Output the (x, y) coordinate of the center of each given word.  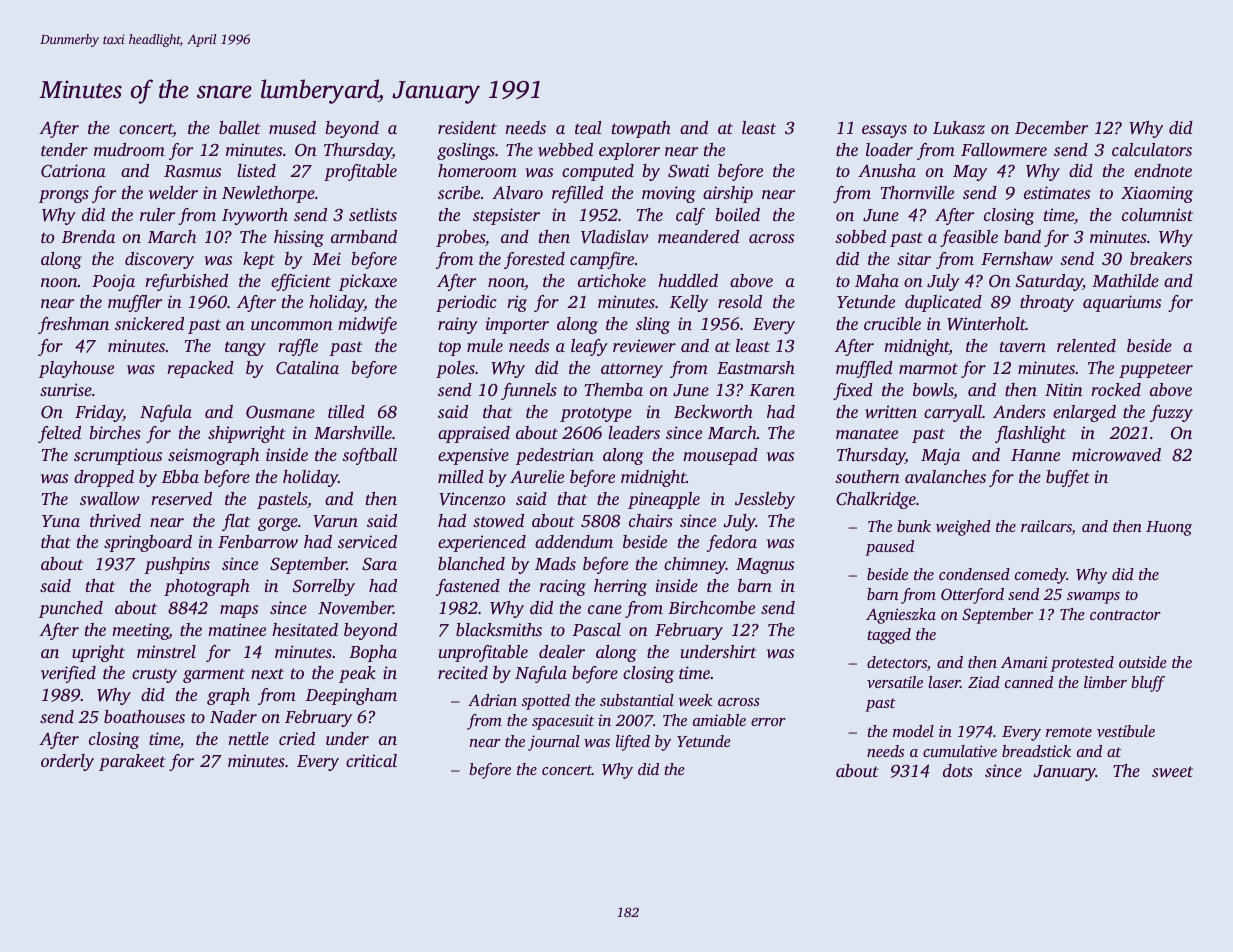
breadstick (1036, 751)
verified (68, 674)
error (768, 722)
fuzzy (1171, 413)
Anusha (887, 170)
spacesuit (563, 722)
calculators (1152, 149)
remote (1069, 732)
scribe (459, 192)
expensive (473, 456)
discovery (159, 260)
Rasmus (192, 171)
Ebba (180, 476)
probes (460, 238)
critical (371, 760)
